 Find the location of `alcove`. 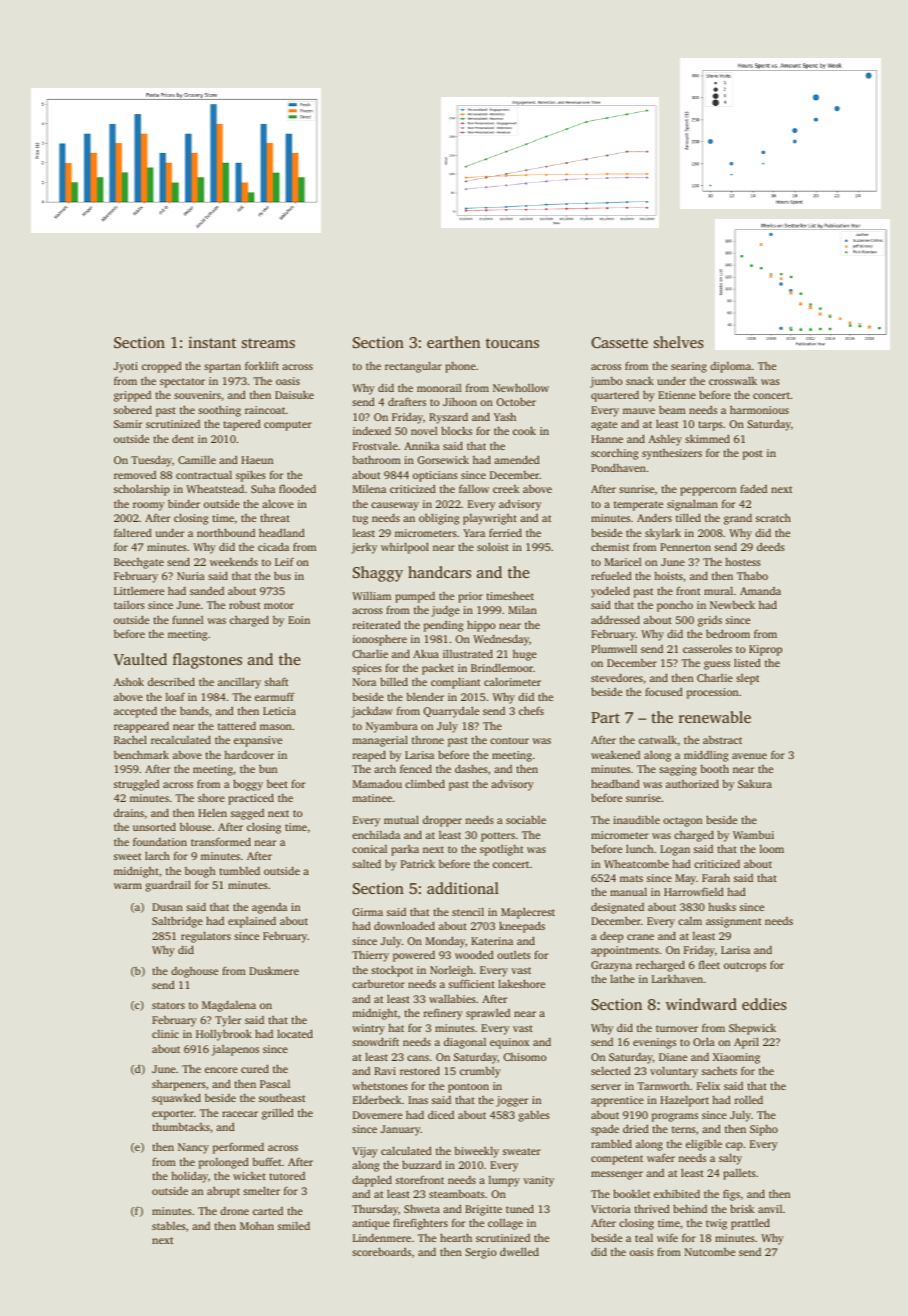

alcove is located at coordinates (278, 503).
